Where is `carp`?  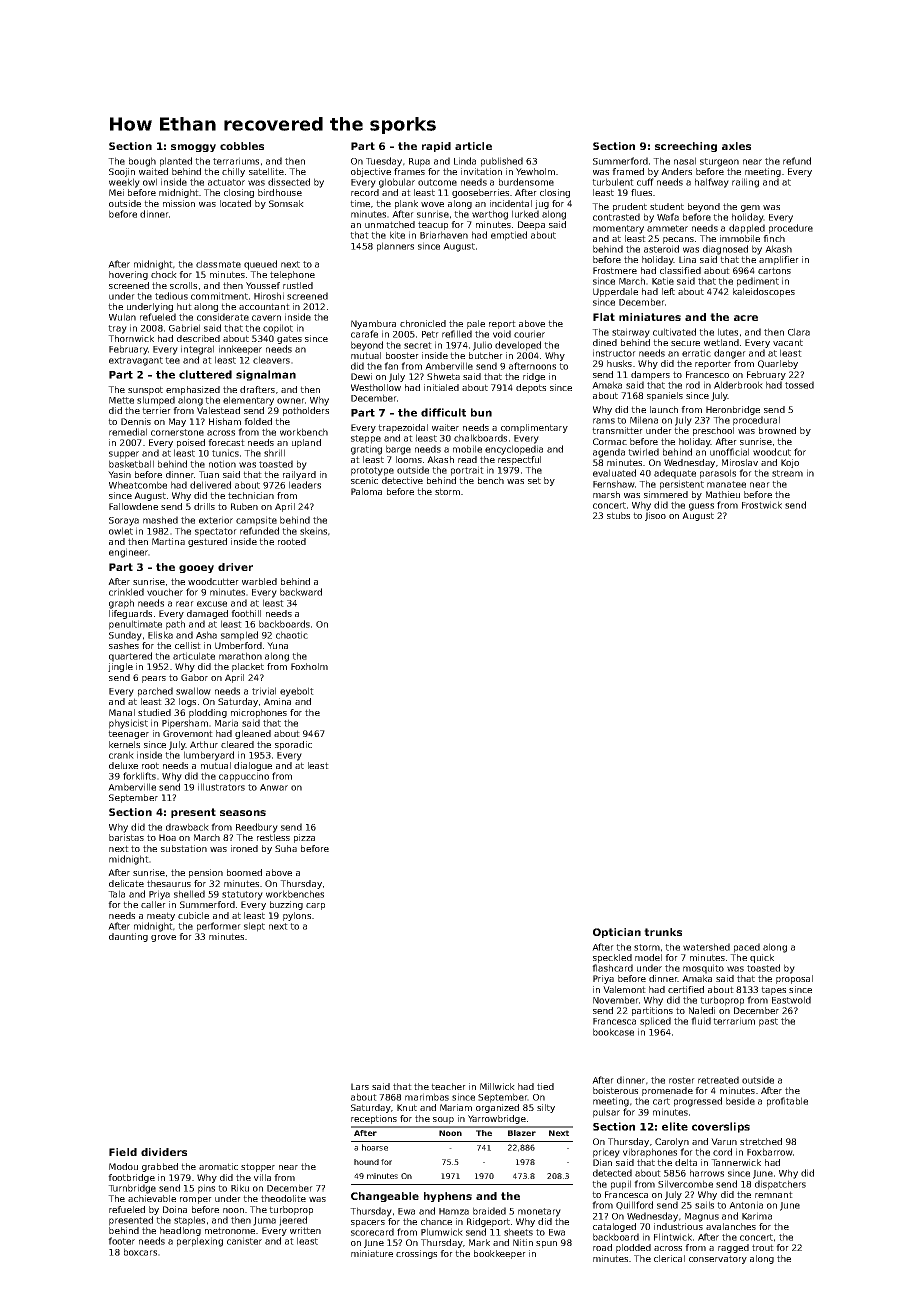
carp is located at coordinates (315, 906).
